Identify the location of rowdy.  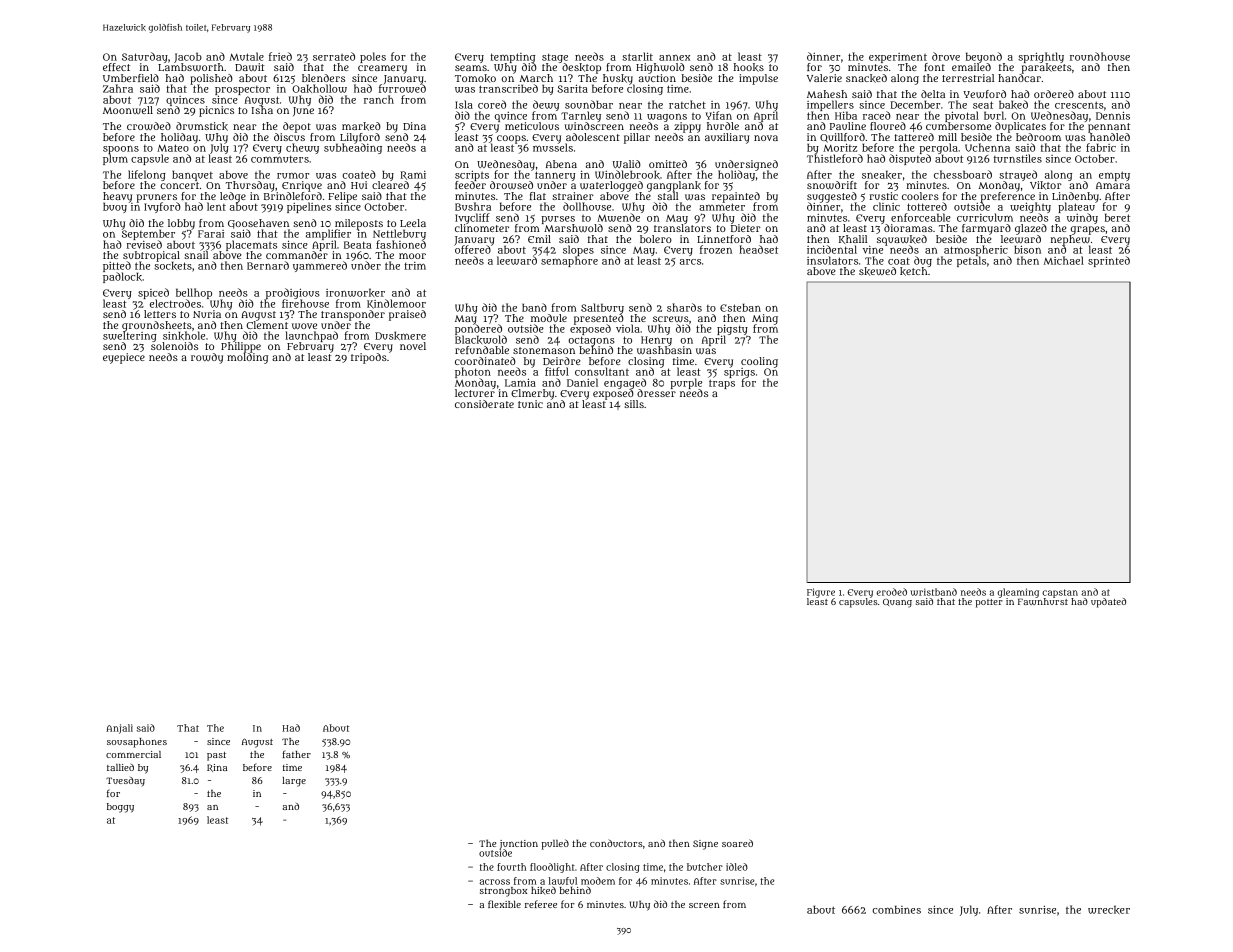
(207, 358).
